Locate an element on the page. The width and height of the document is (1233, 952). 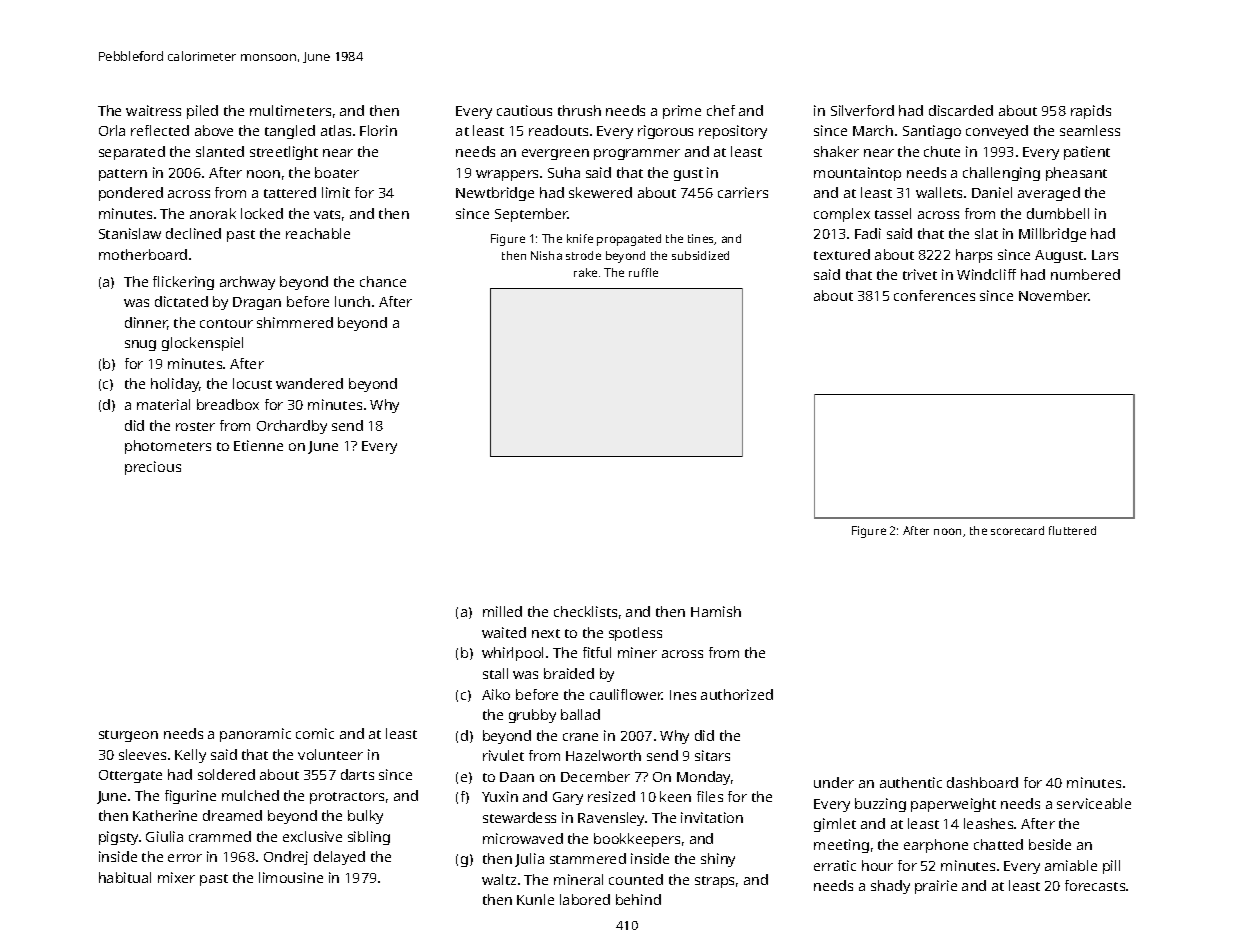
rake is located at coordinates (585, 272).
